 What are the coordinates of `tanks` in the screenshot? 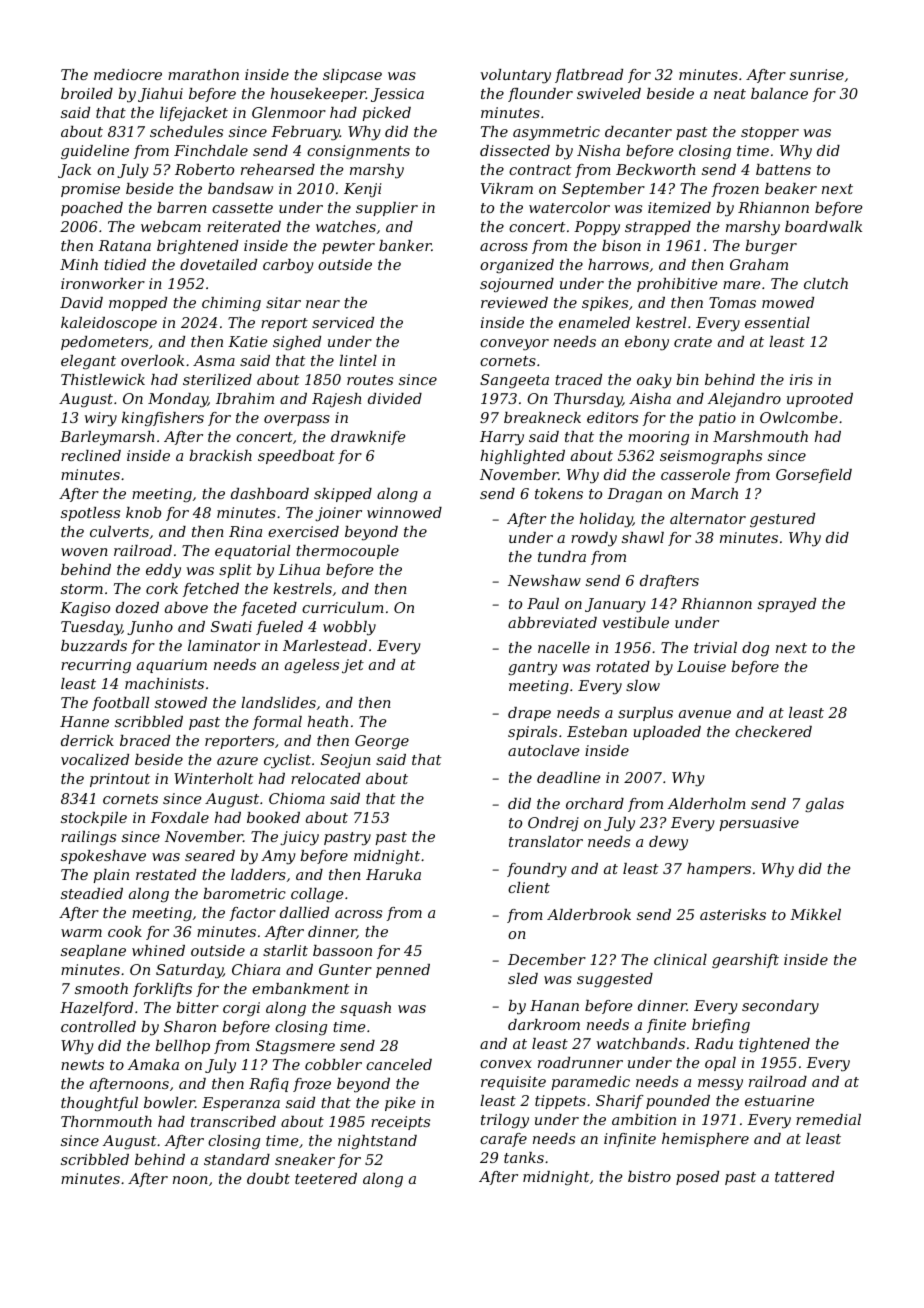 It's located at (524, 1157).
